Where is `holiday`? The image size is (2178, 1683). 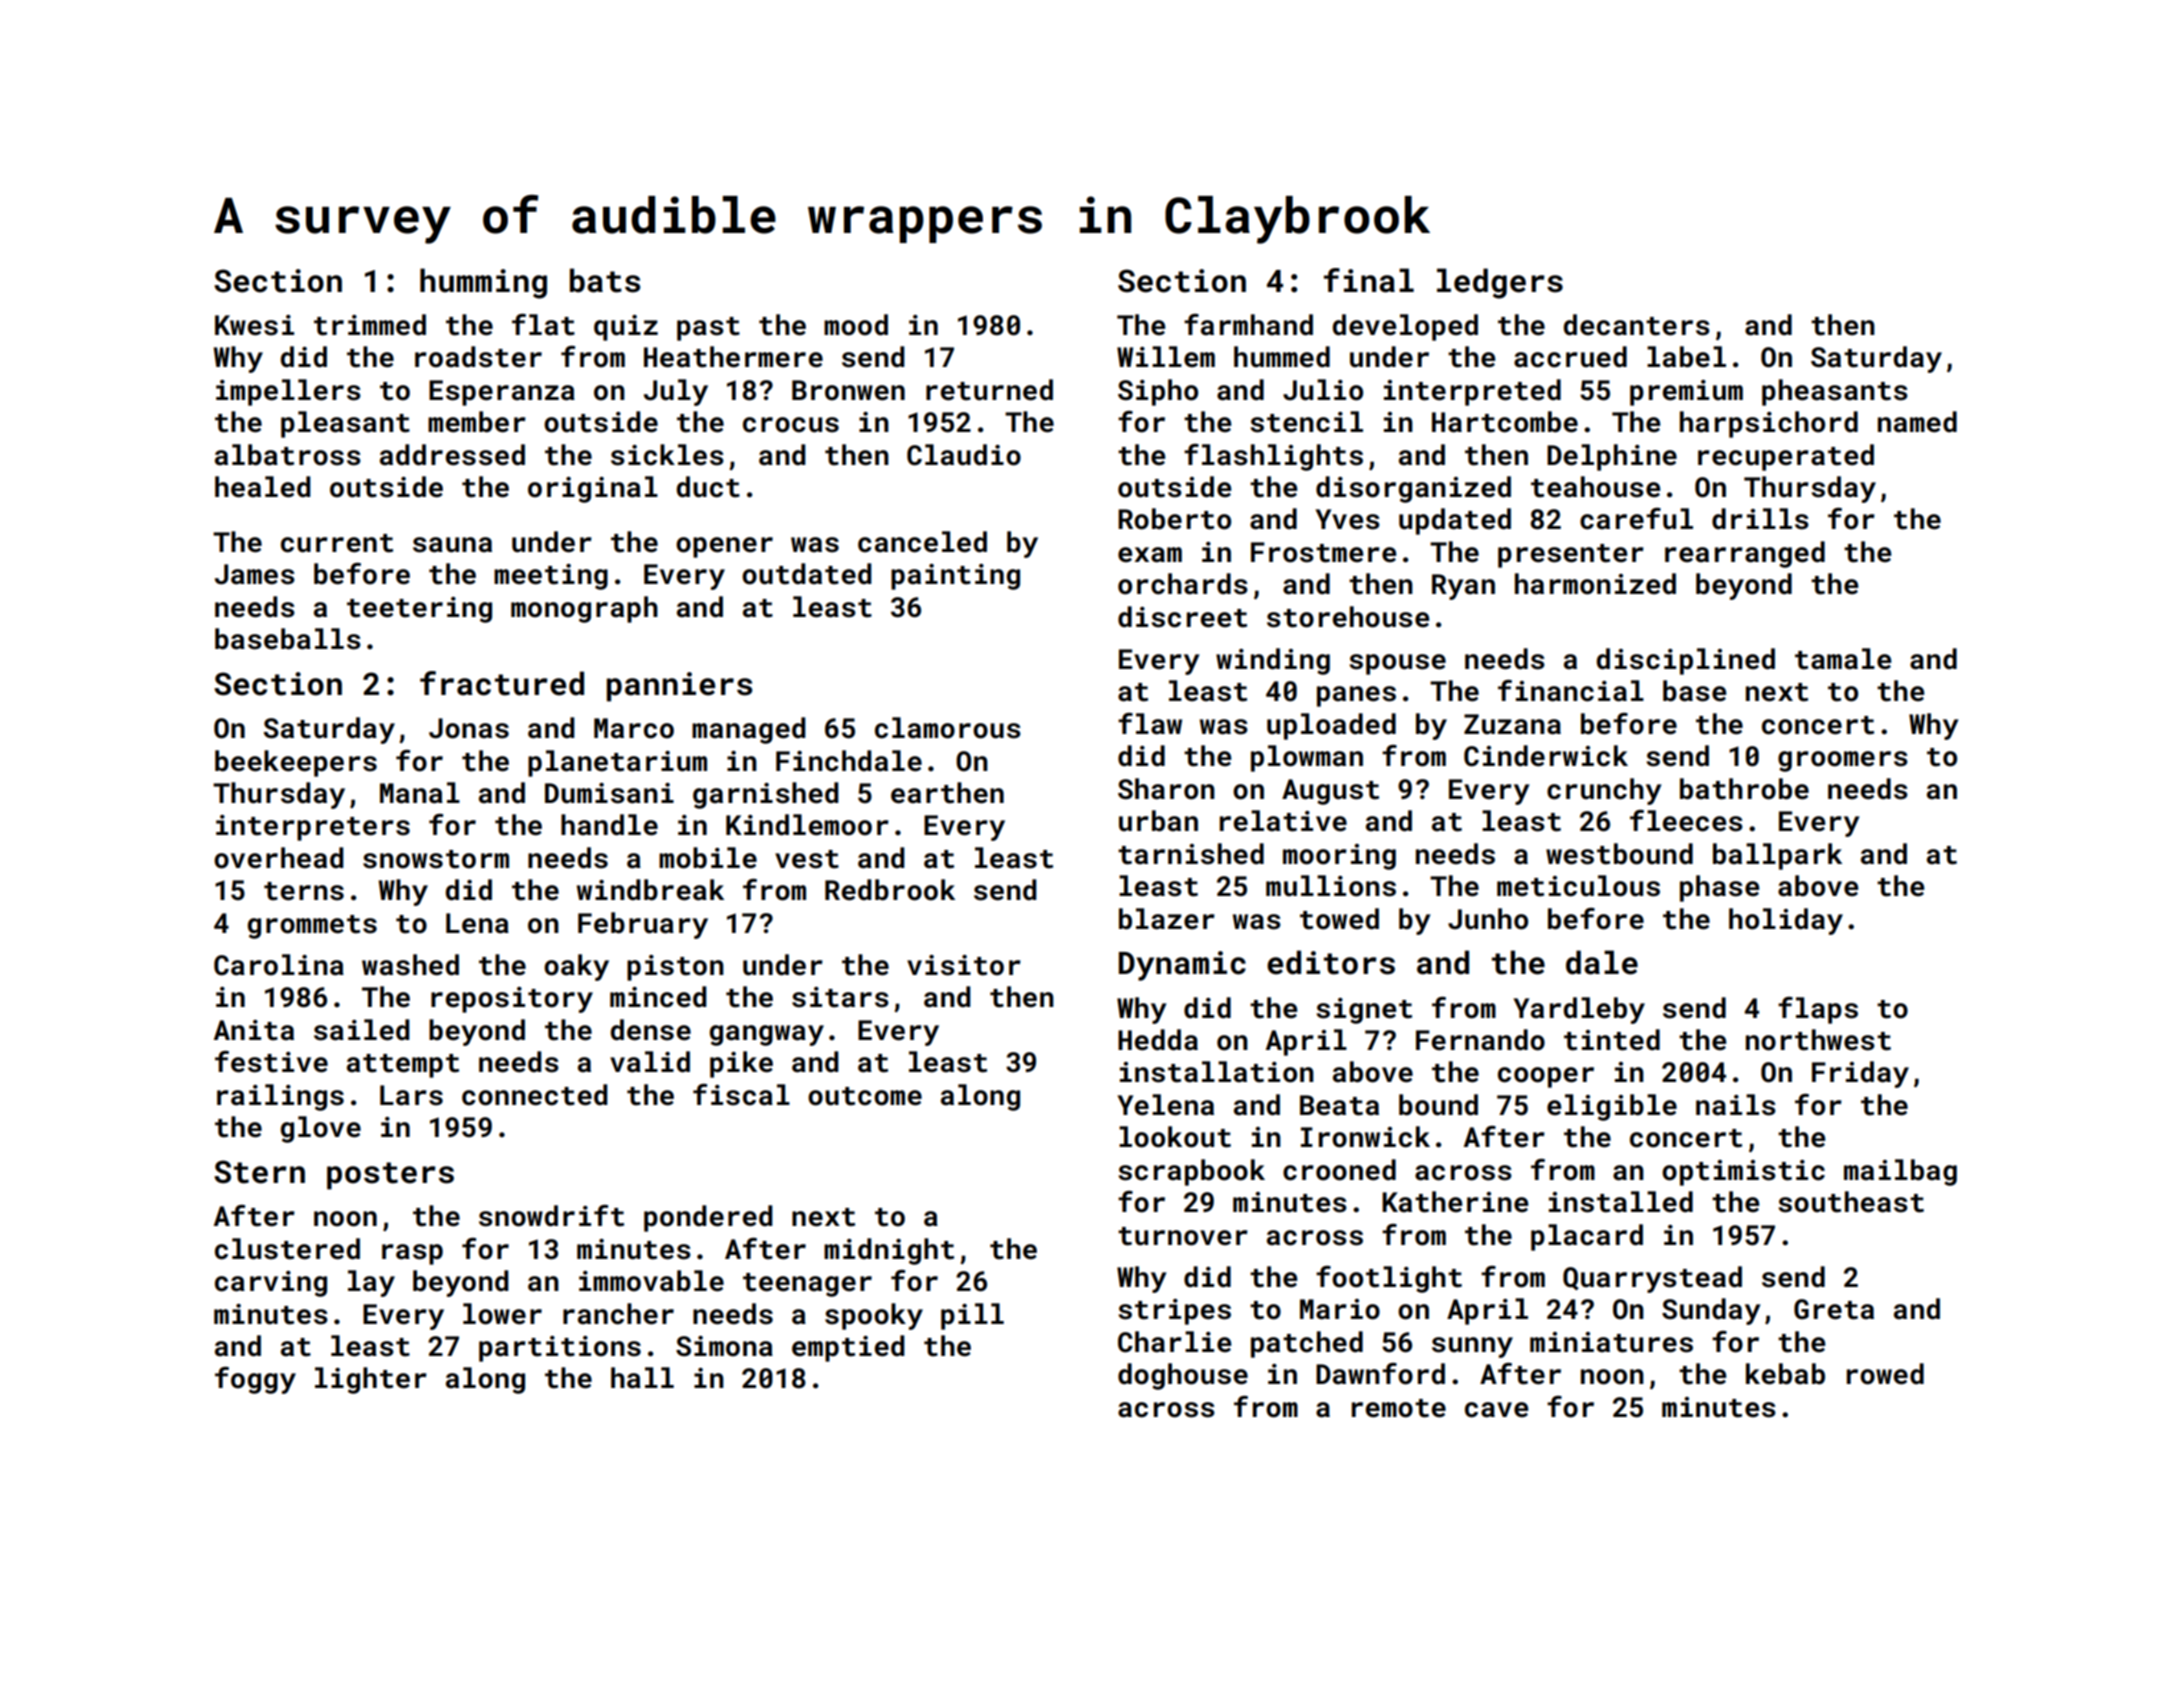
holiday is located at coordinates (1786, 921).
